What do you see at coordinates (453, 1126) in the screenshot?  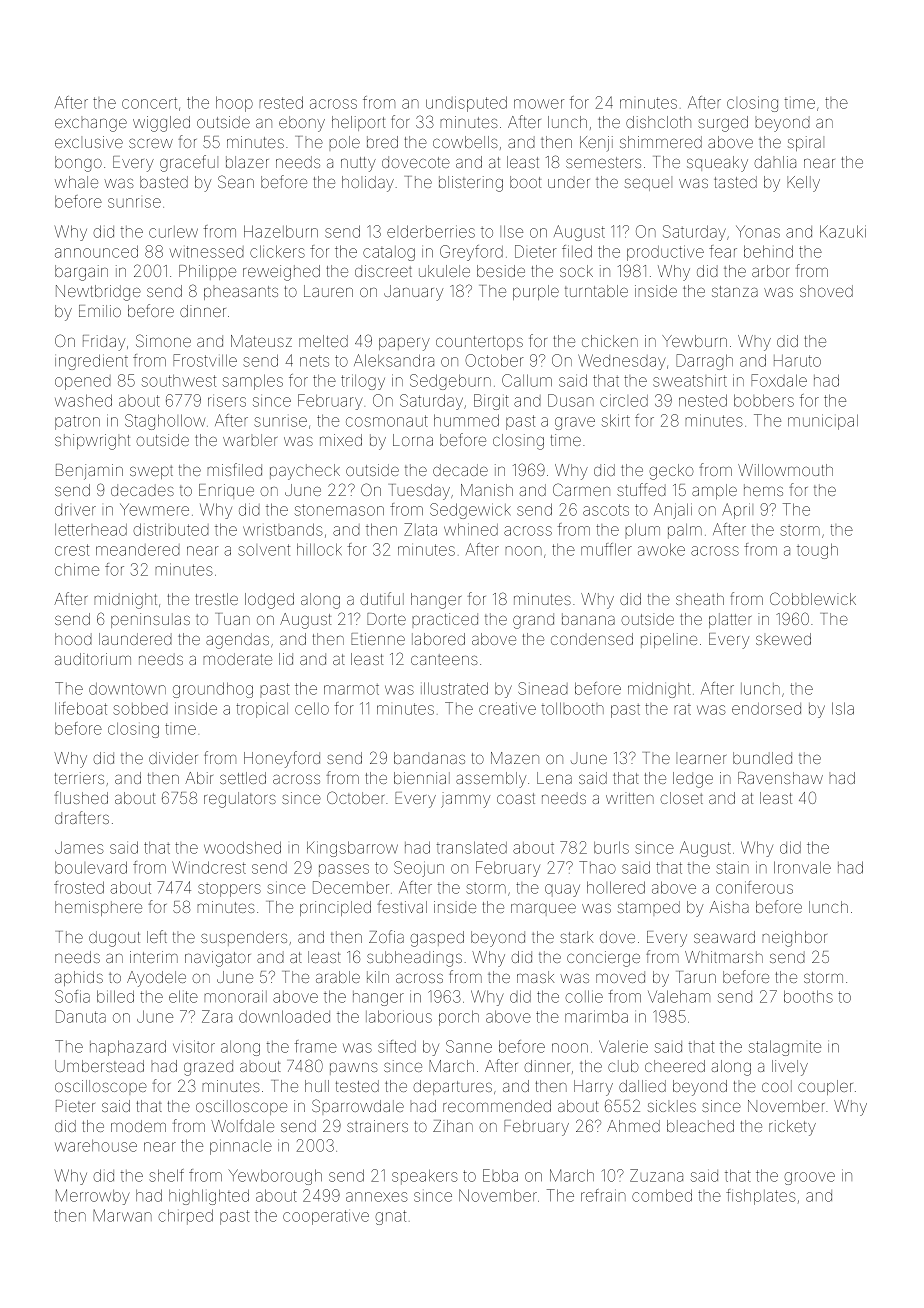 I see `Zihan` at bounding box center [453, 1126].
